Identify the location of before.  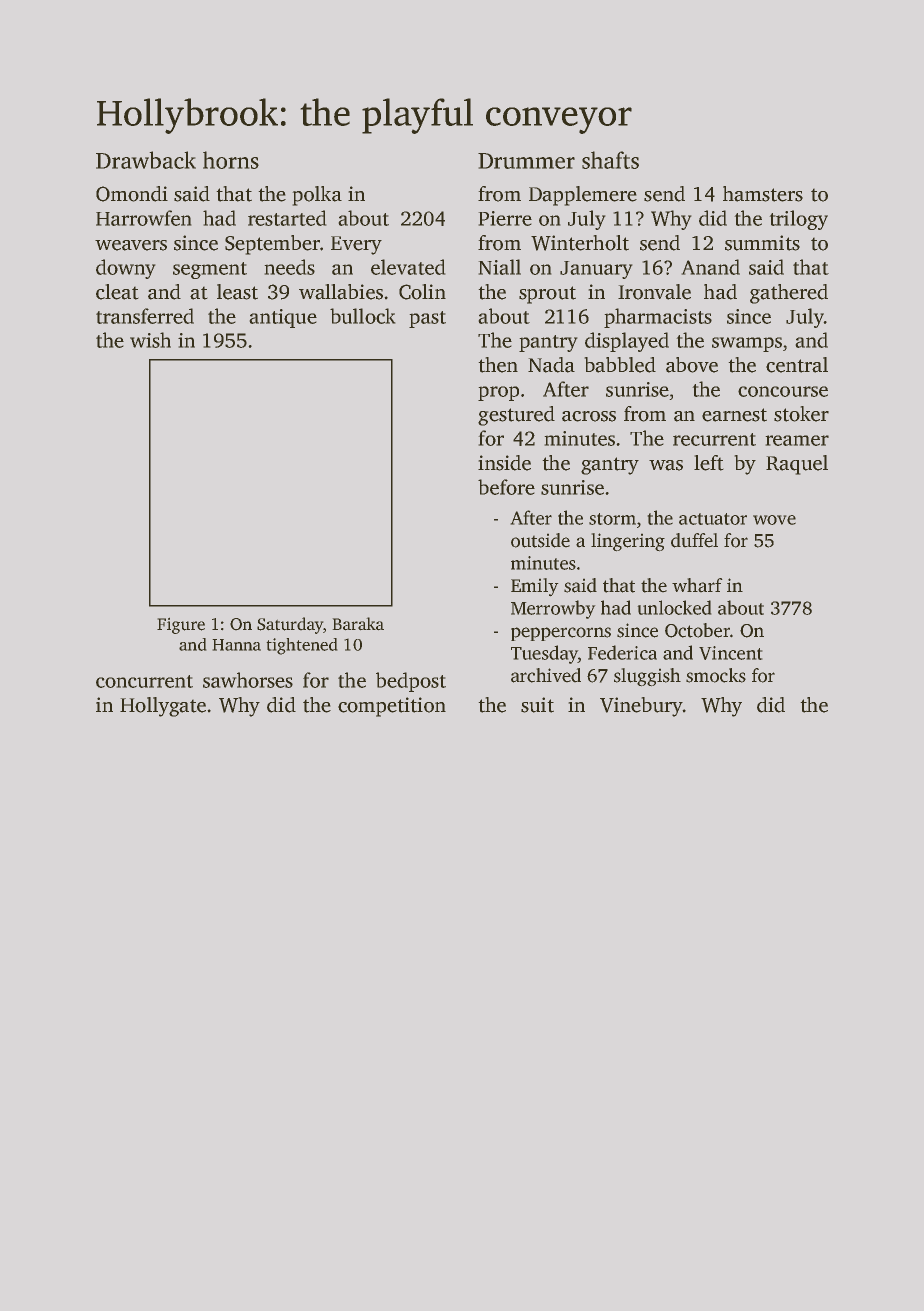
(506, 487).
